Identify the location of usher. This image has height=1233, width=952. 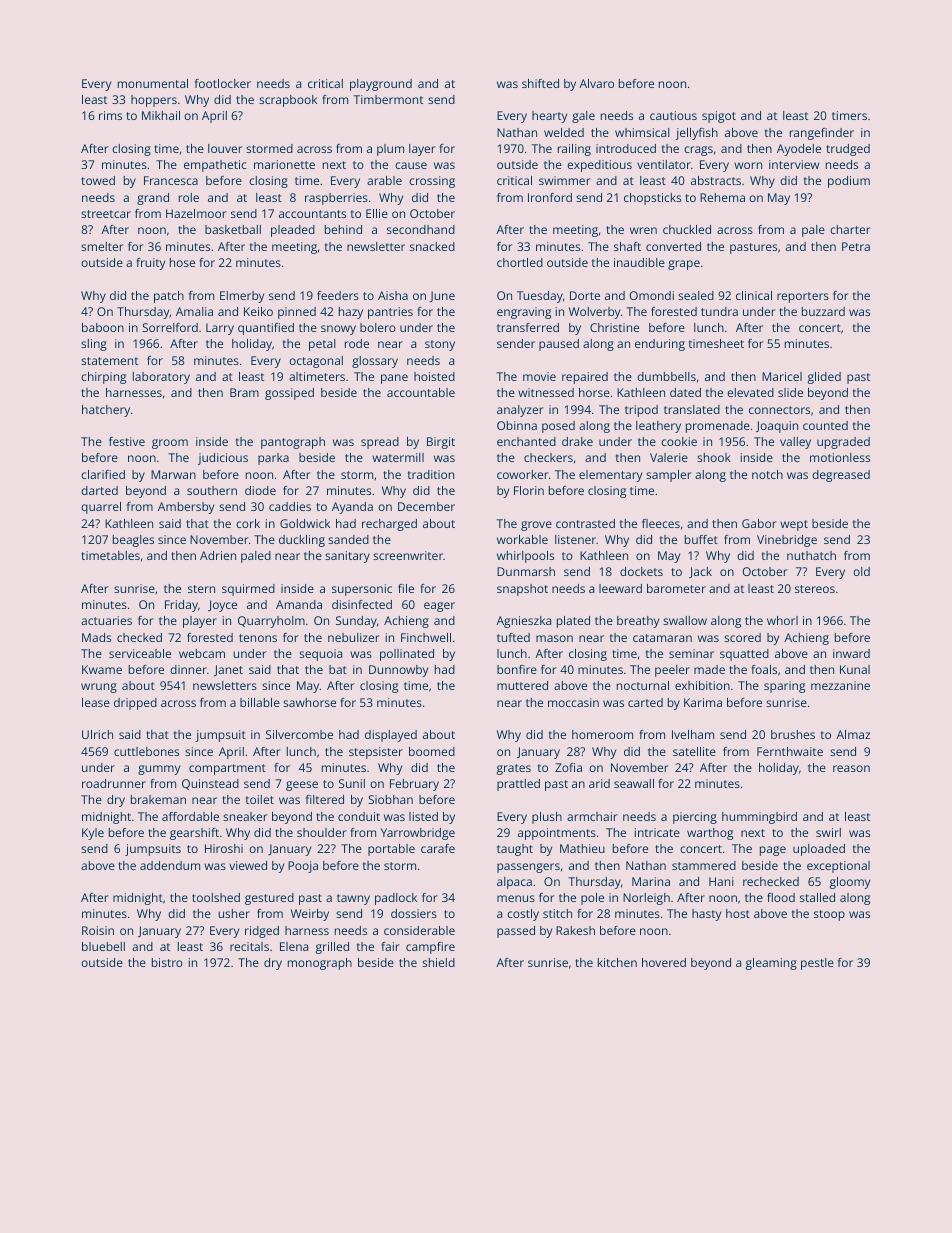
(234, 913).
